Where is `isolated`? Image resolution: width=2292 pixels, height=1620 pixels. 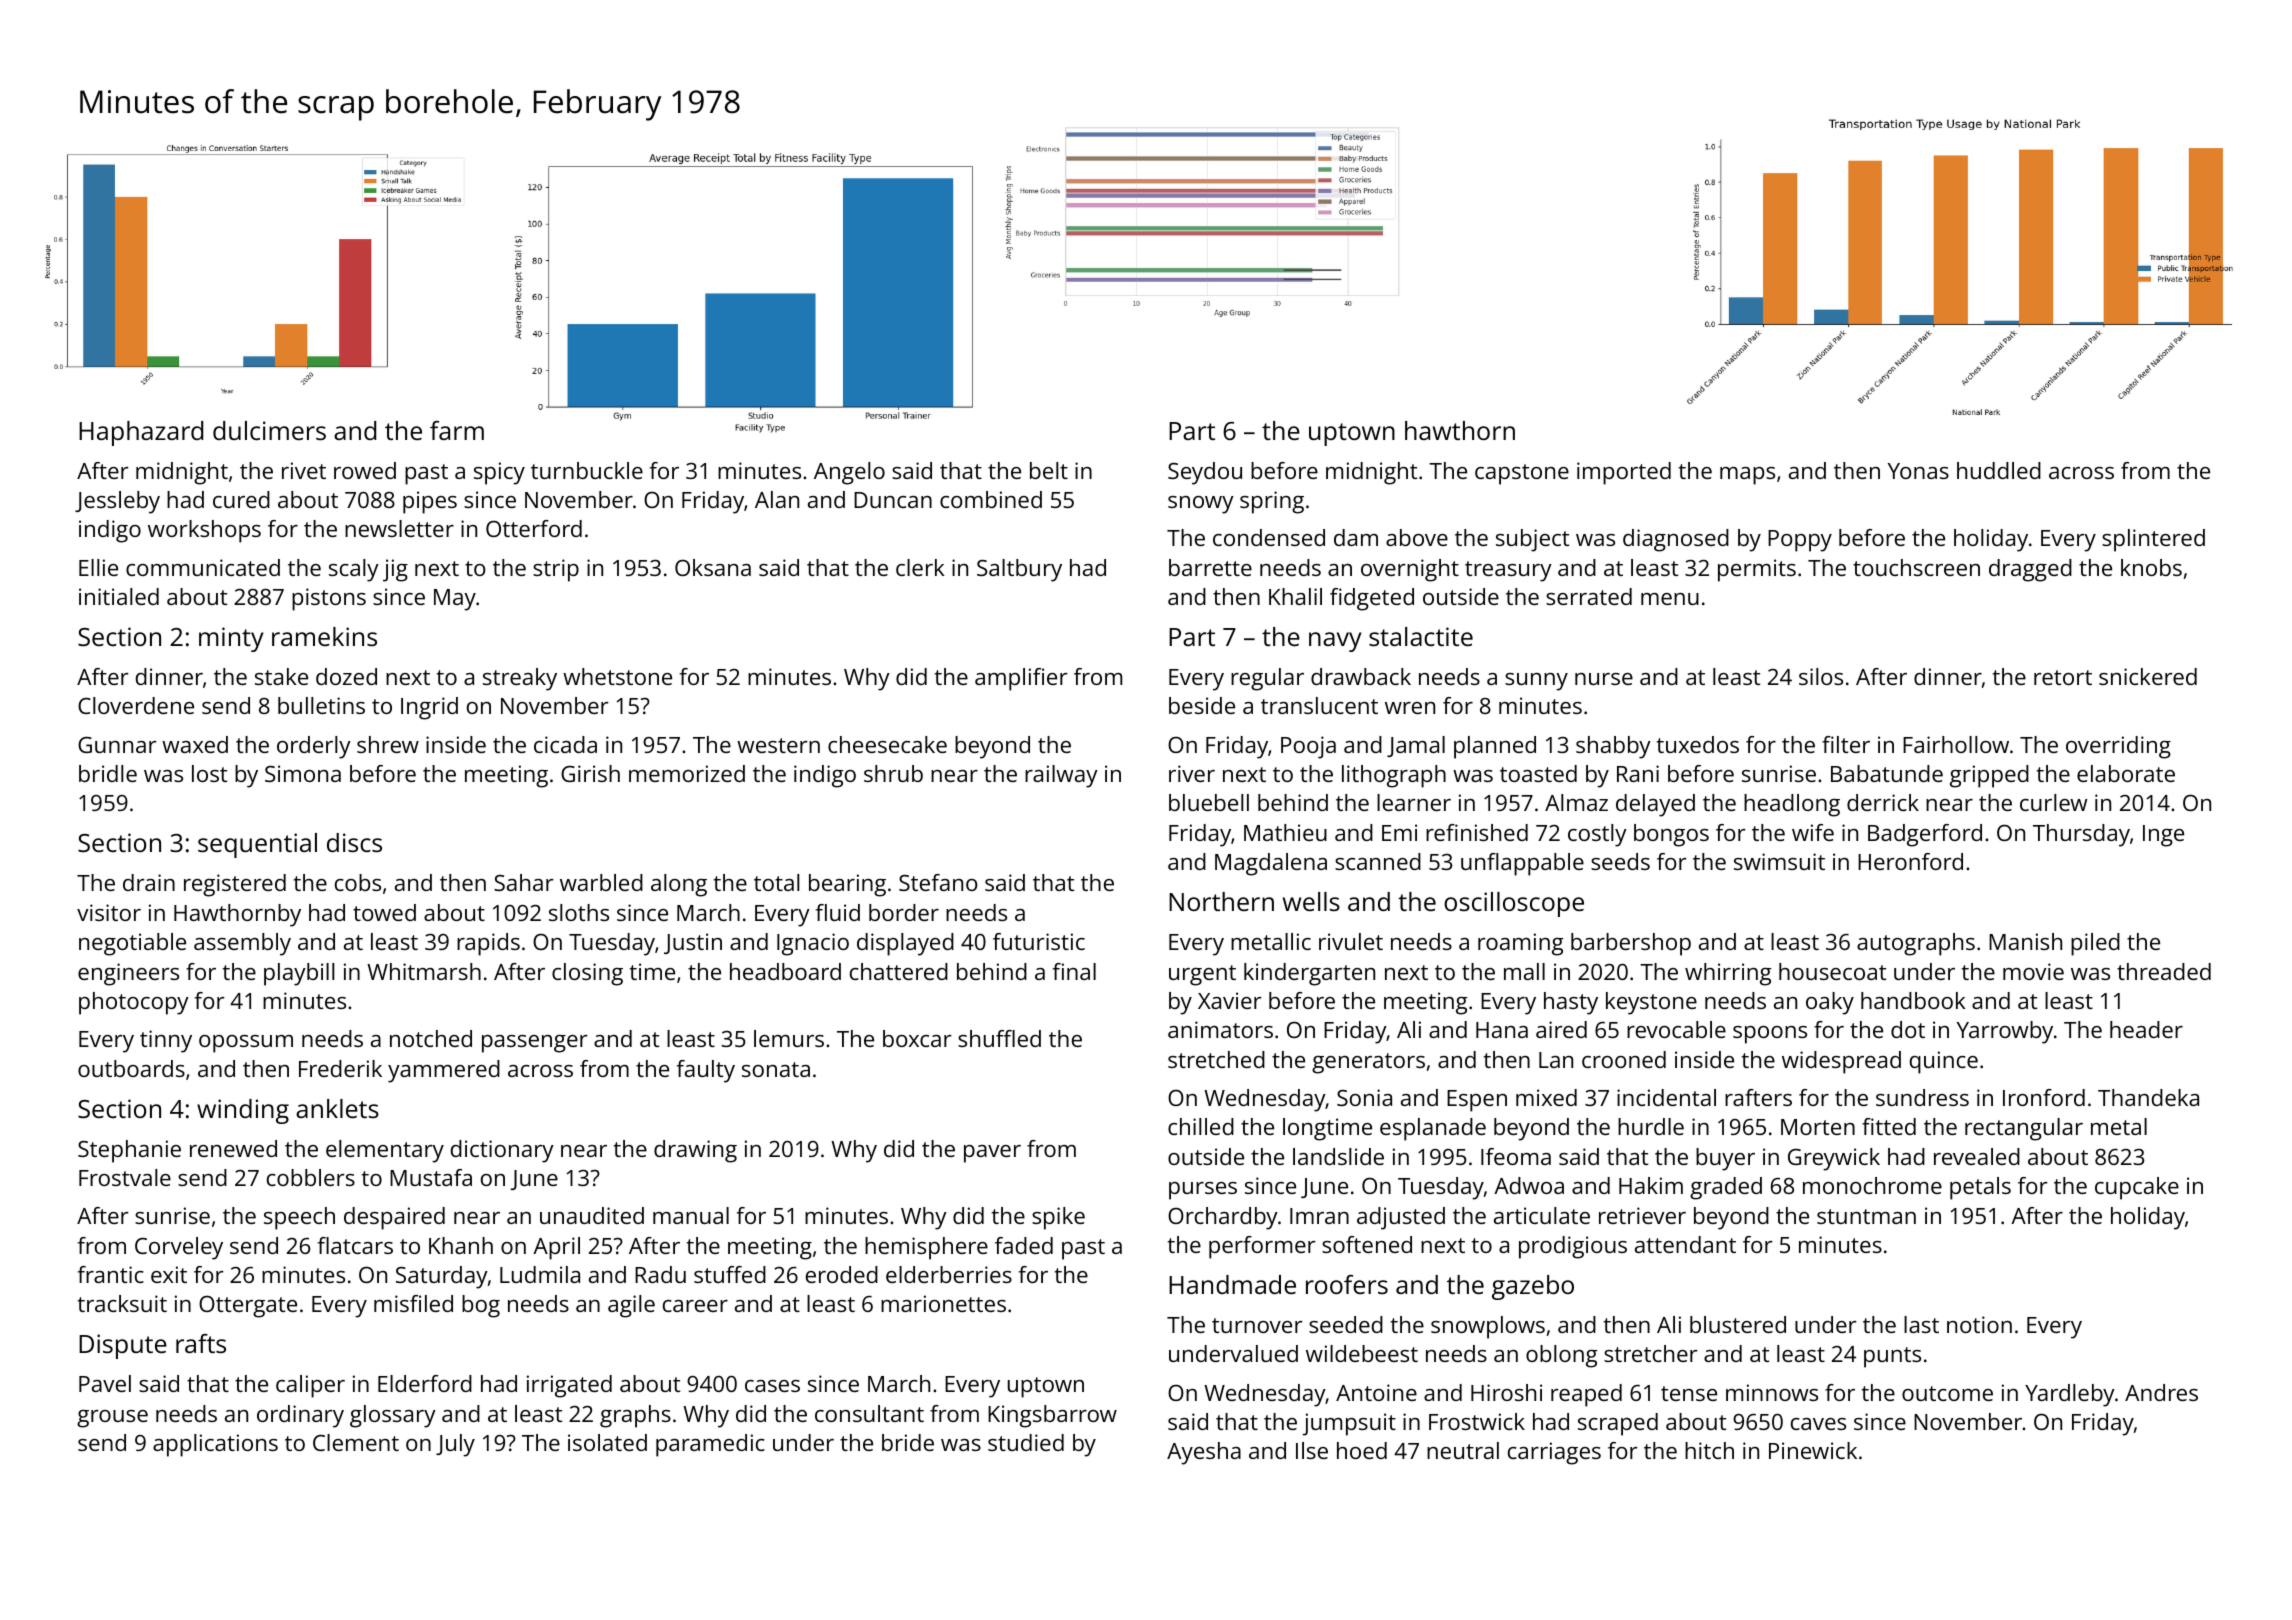
isolated is located at coordinates (607, 1442).
